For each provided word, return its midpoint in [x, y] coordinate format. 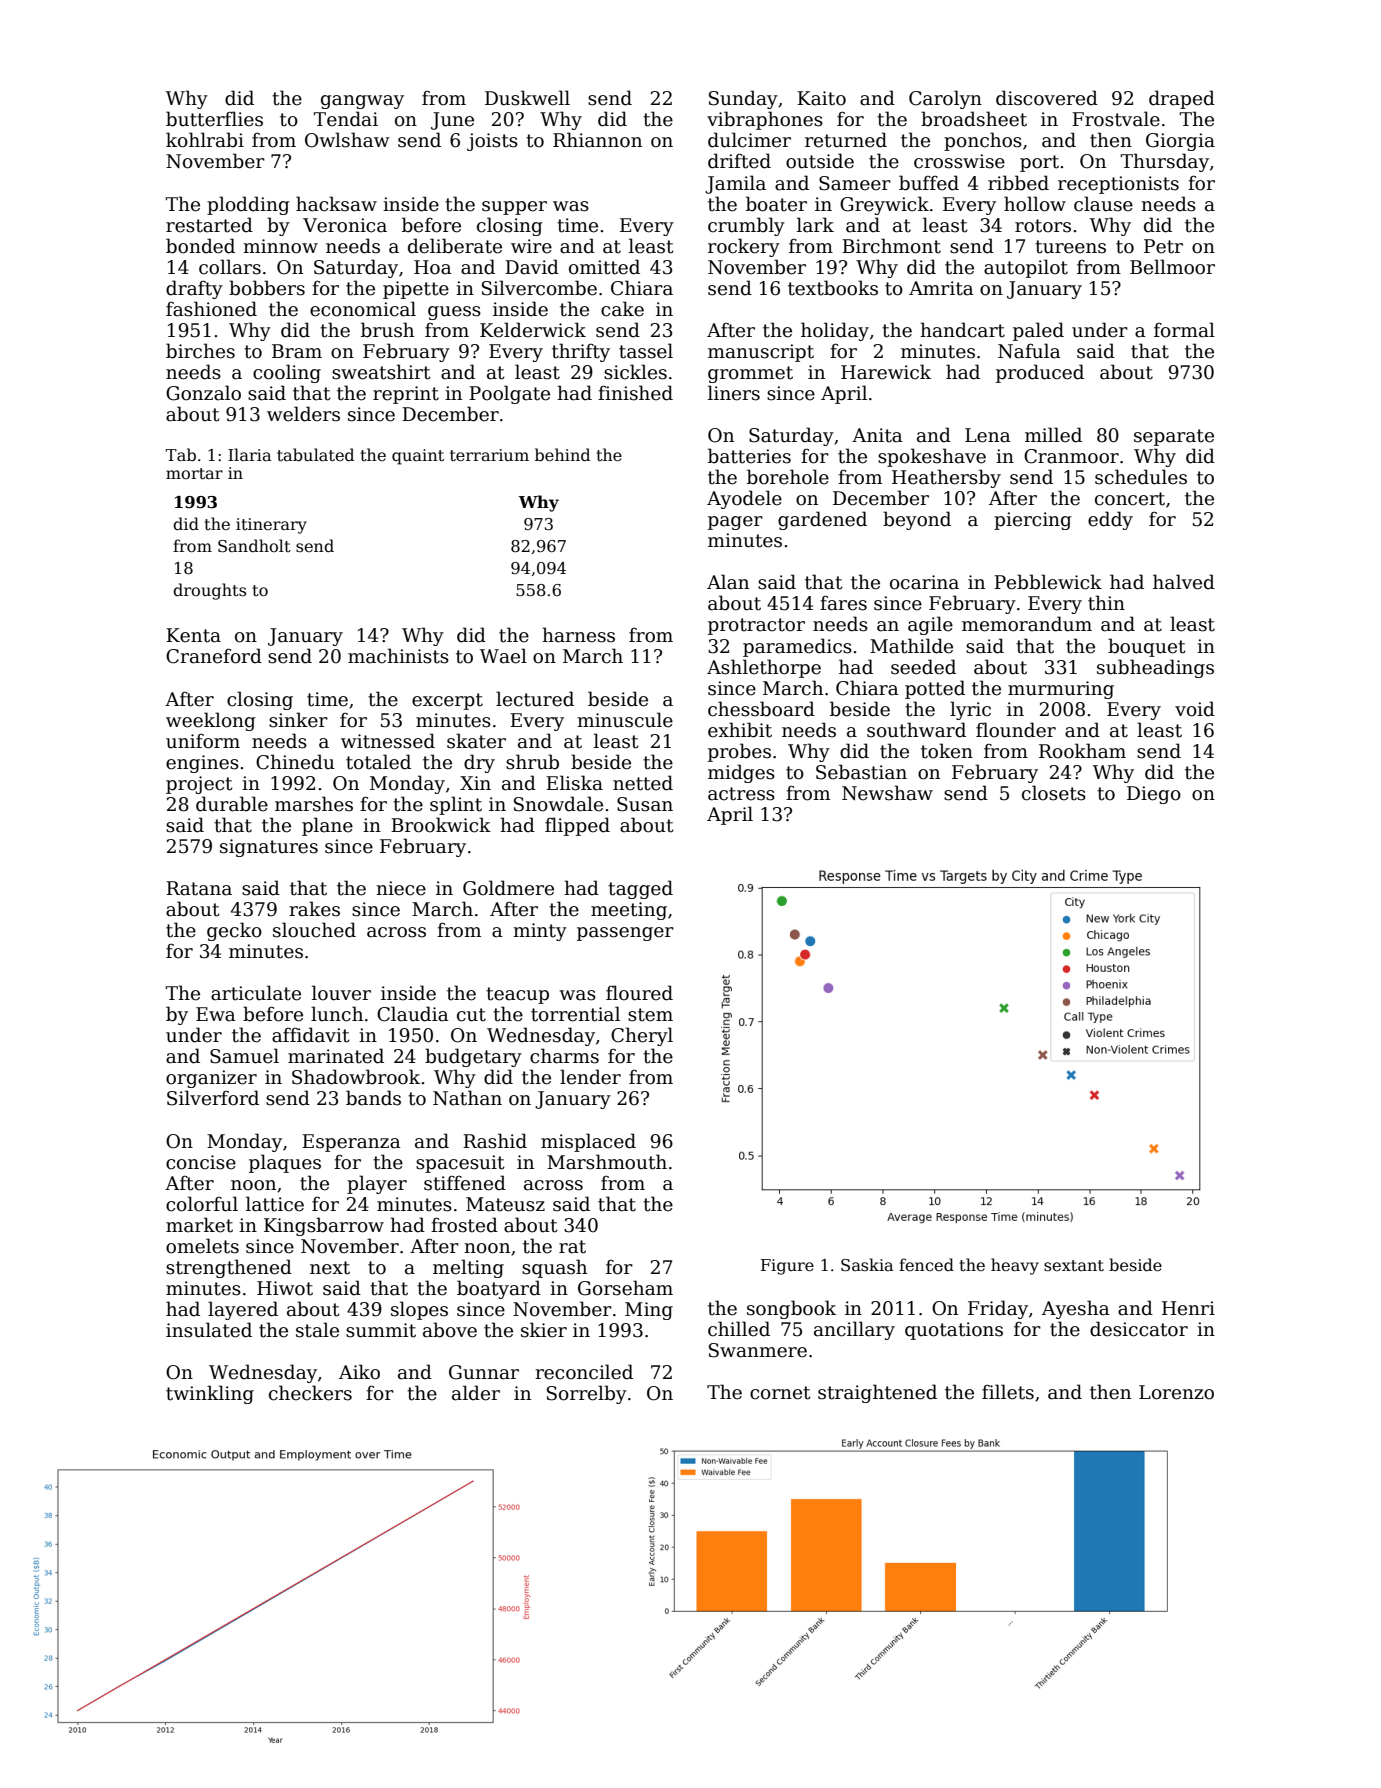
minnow [280, 246]
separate [1174, 437]
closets [1054, 793]
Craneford [214, 656]
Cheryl [642, 1036]
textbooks [833, 288]
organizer [211, 1079]
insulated [209, 1330]
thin [1106, 603]
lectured [535, 699]
